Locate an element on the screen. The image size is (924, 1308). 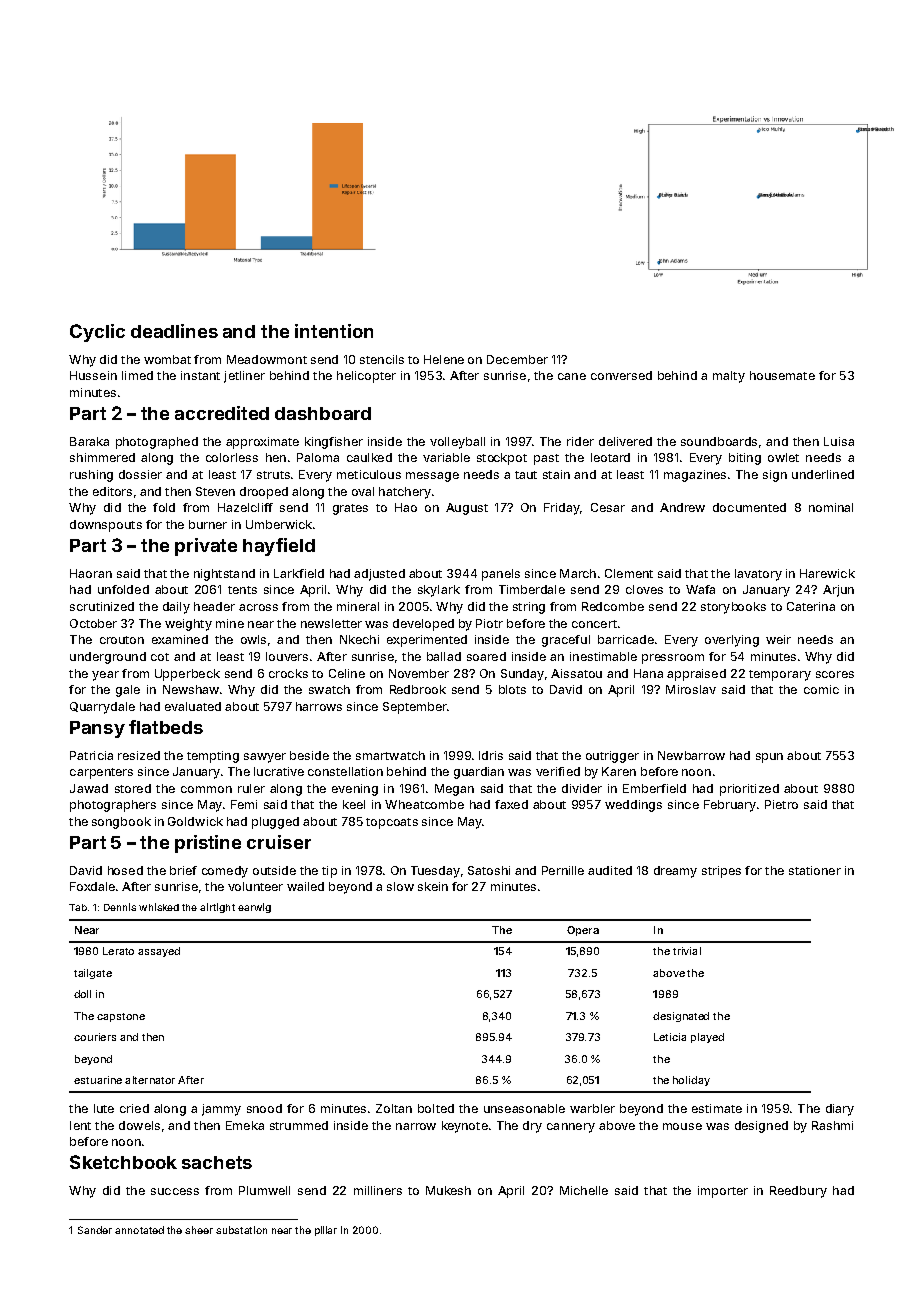
Nkechi is located at coordinates (359, 639).
